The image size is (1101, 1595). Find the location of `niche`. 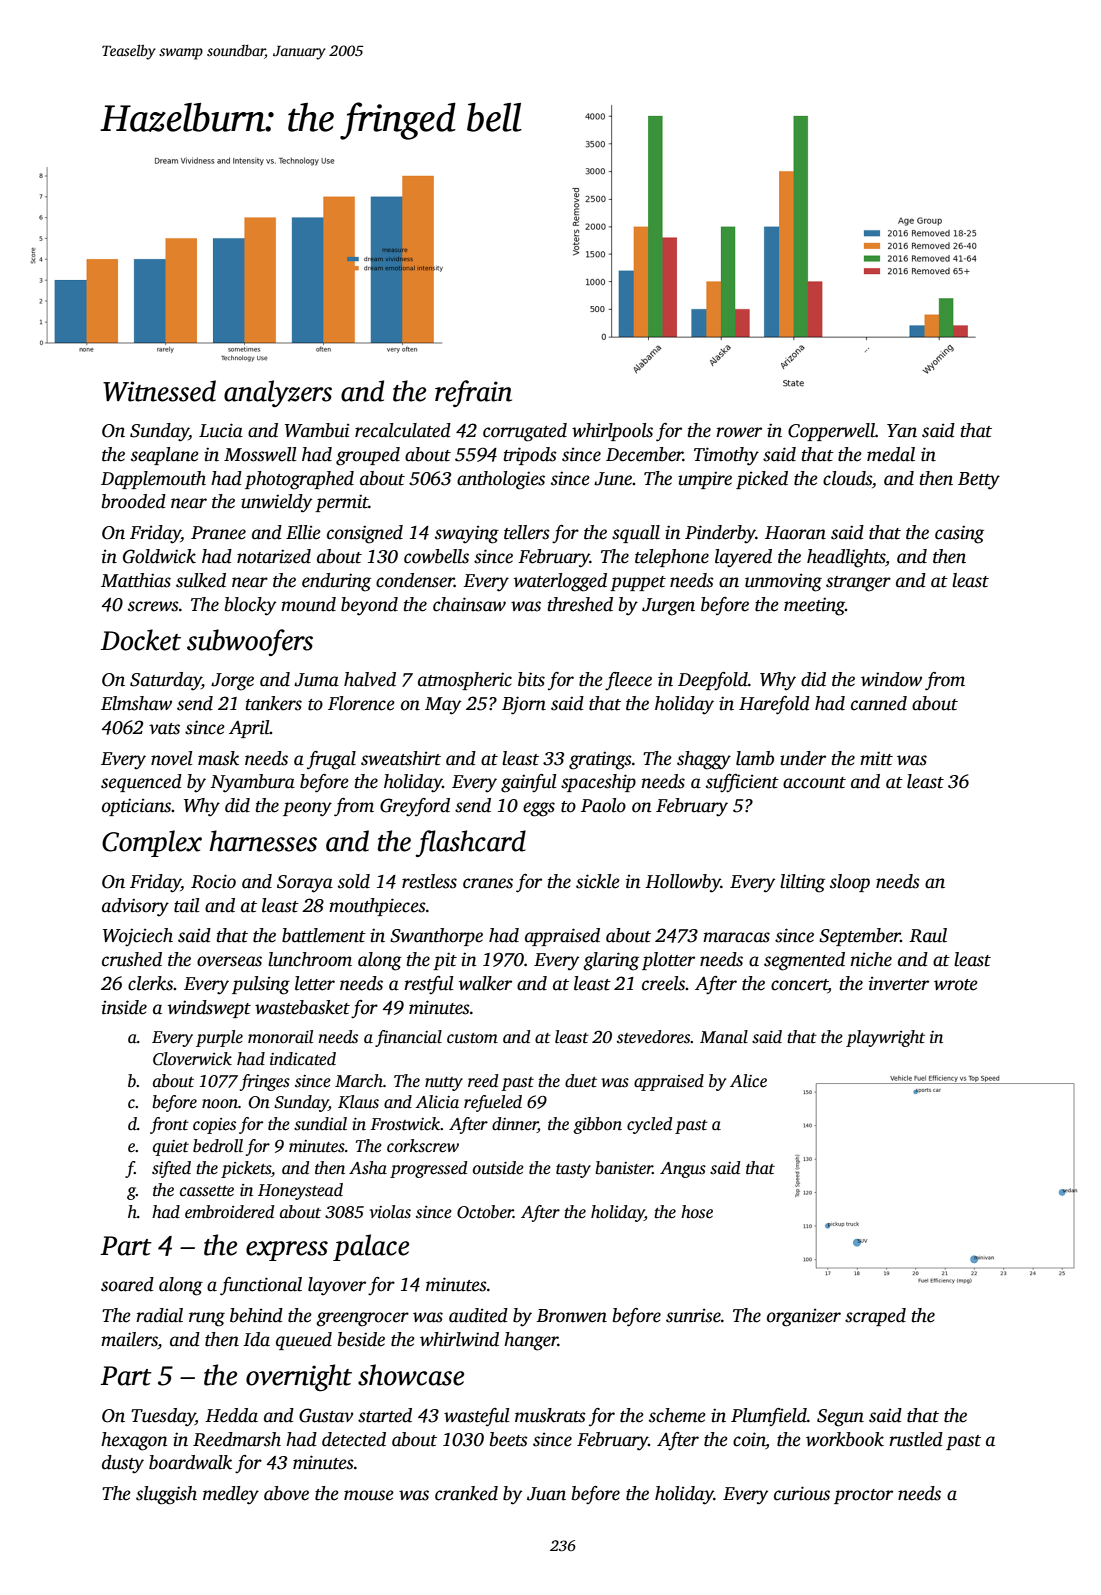

niche is located at coordinates (871, 959).
